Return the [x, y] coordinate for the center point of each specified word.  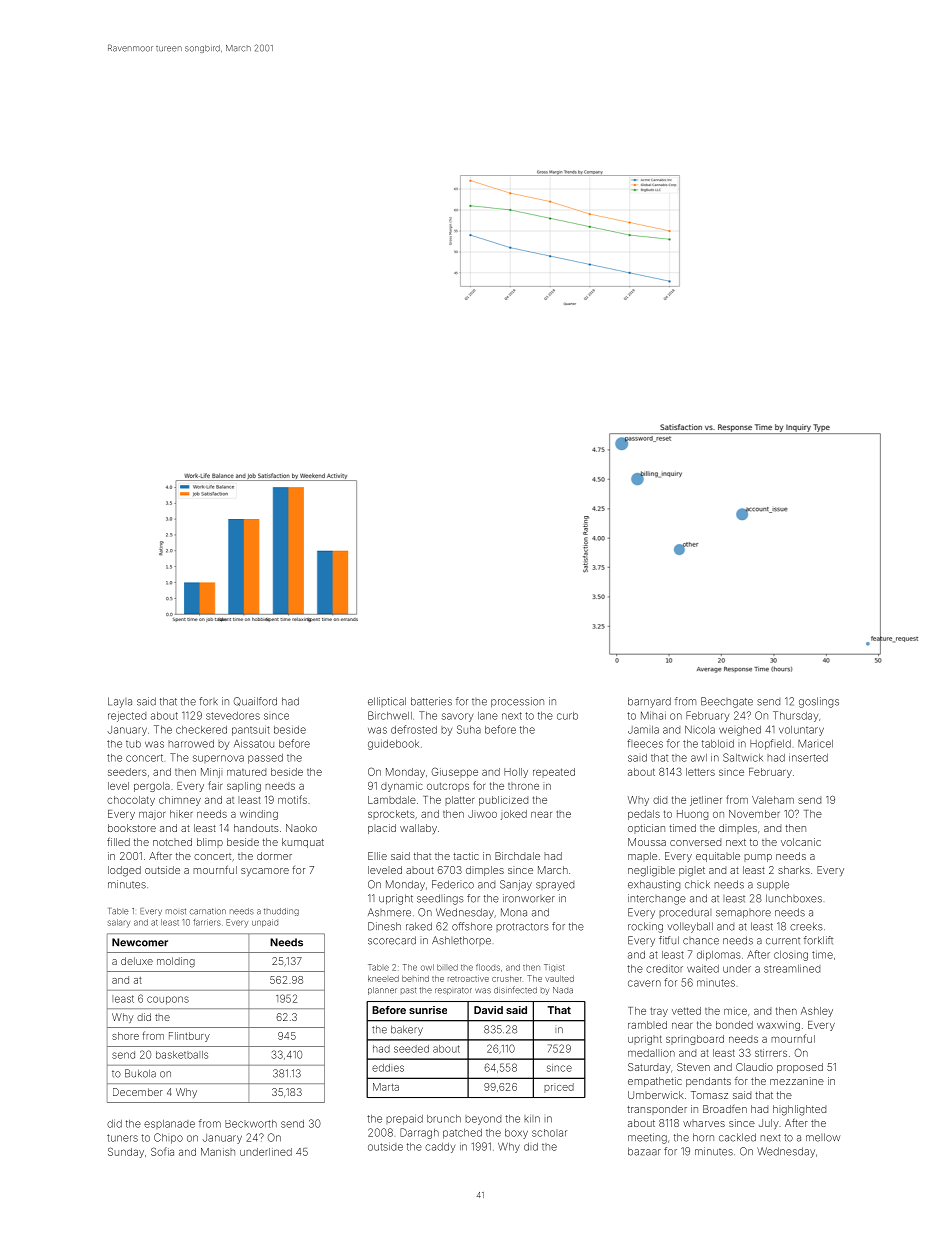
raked [419, 926]
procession [517, 702]
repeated [554, 773]
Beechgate [727, 702]
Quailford [255, 701]
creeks [806, 926]
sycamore [265, 872]
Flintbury [189, 1037]
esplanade [169, 1124]
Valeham [773, 800]
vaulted [559, 978]
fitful [669, 940]
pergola [152, 787]
